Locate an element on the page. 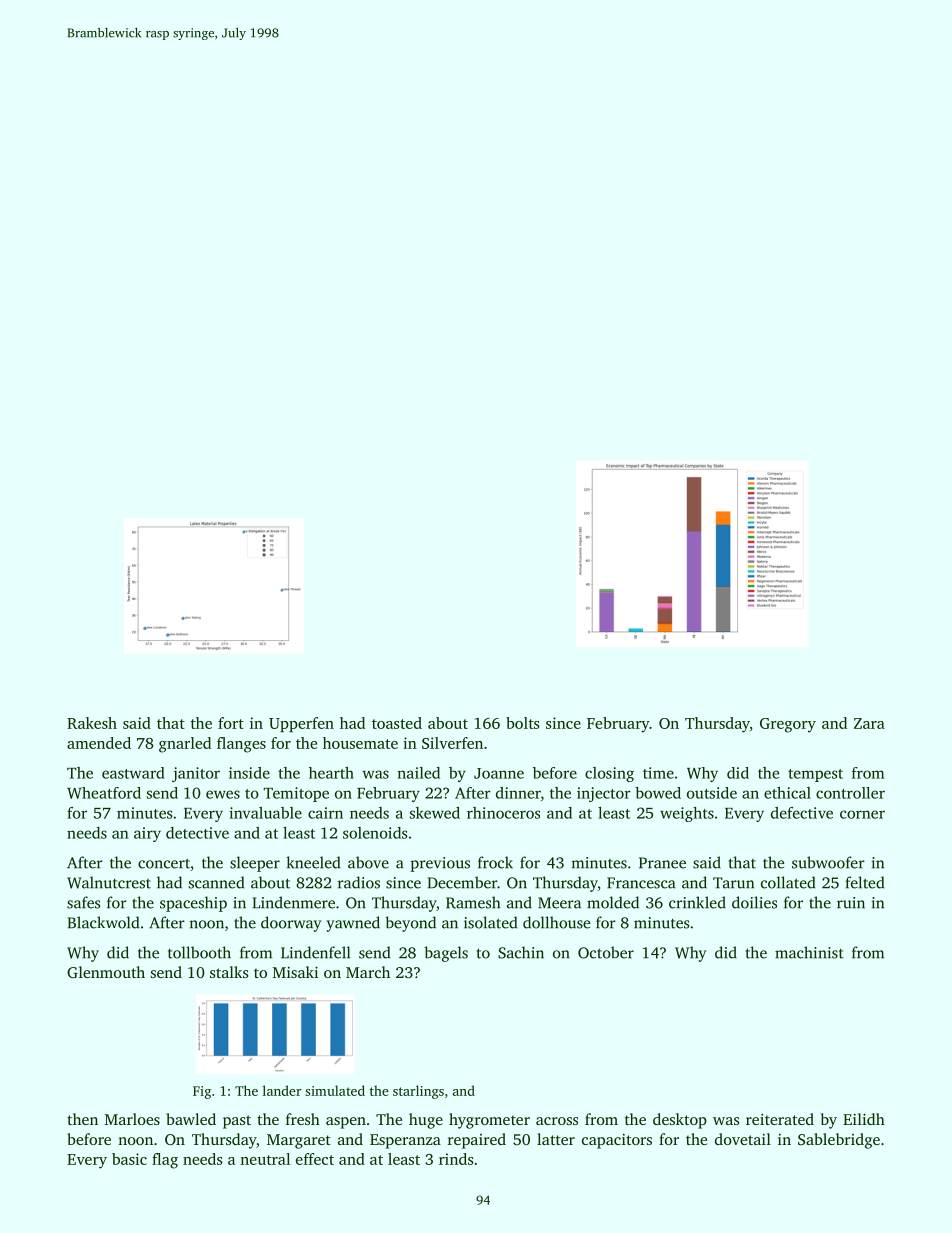 The height and width of the document is (1233, 952). nailed is located at coordinates (418, 773).
